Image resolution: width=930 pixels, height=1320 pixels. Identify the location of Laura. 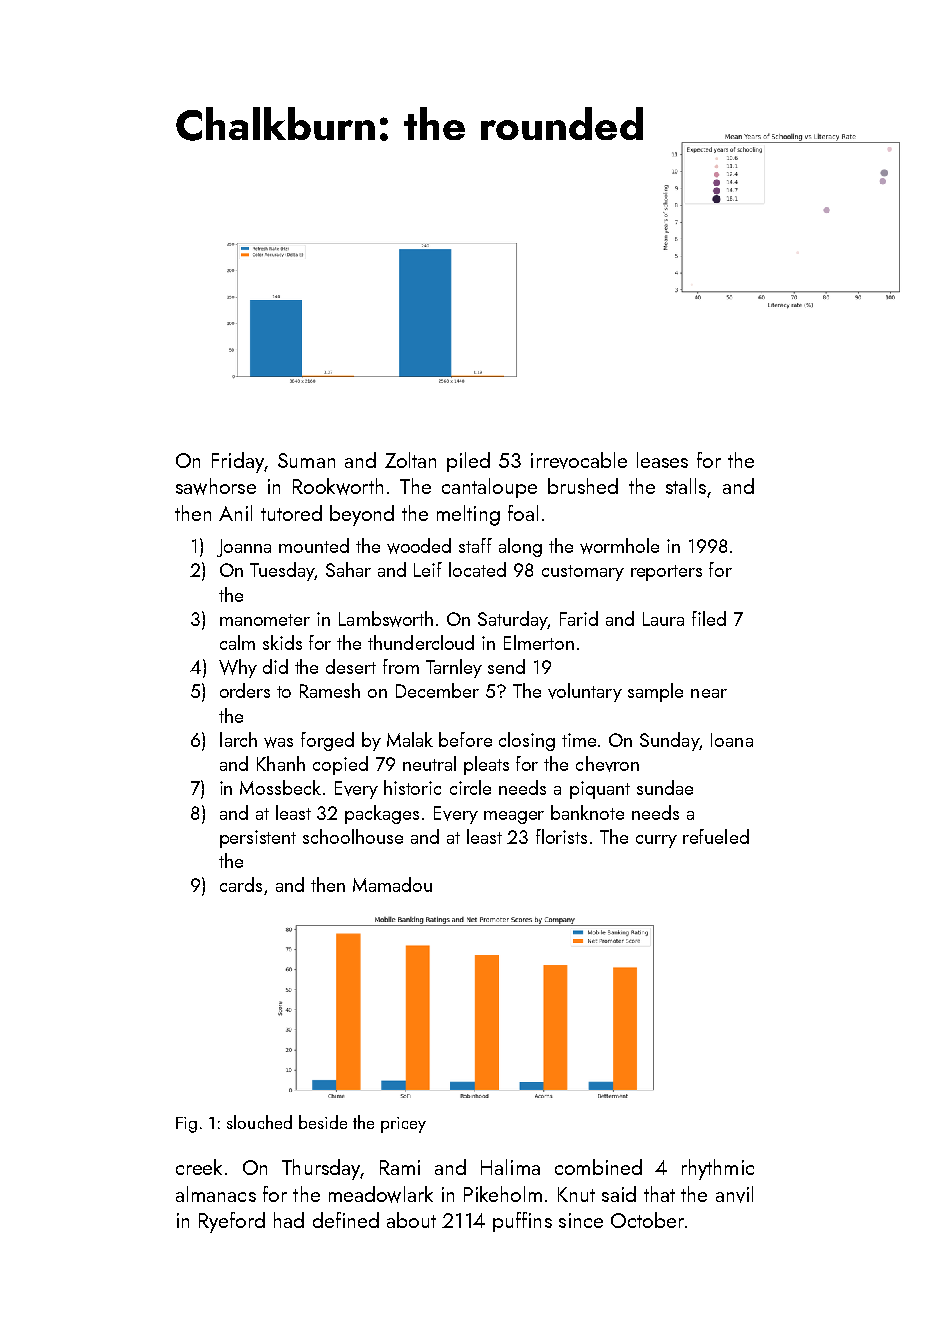
(663, 619).
